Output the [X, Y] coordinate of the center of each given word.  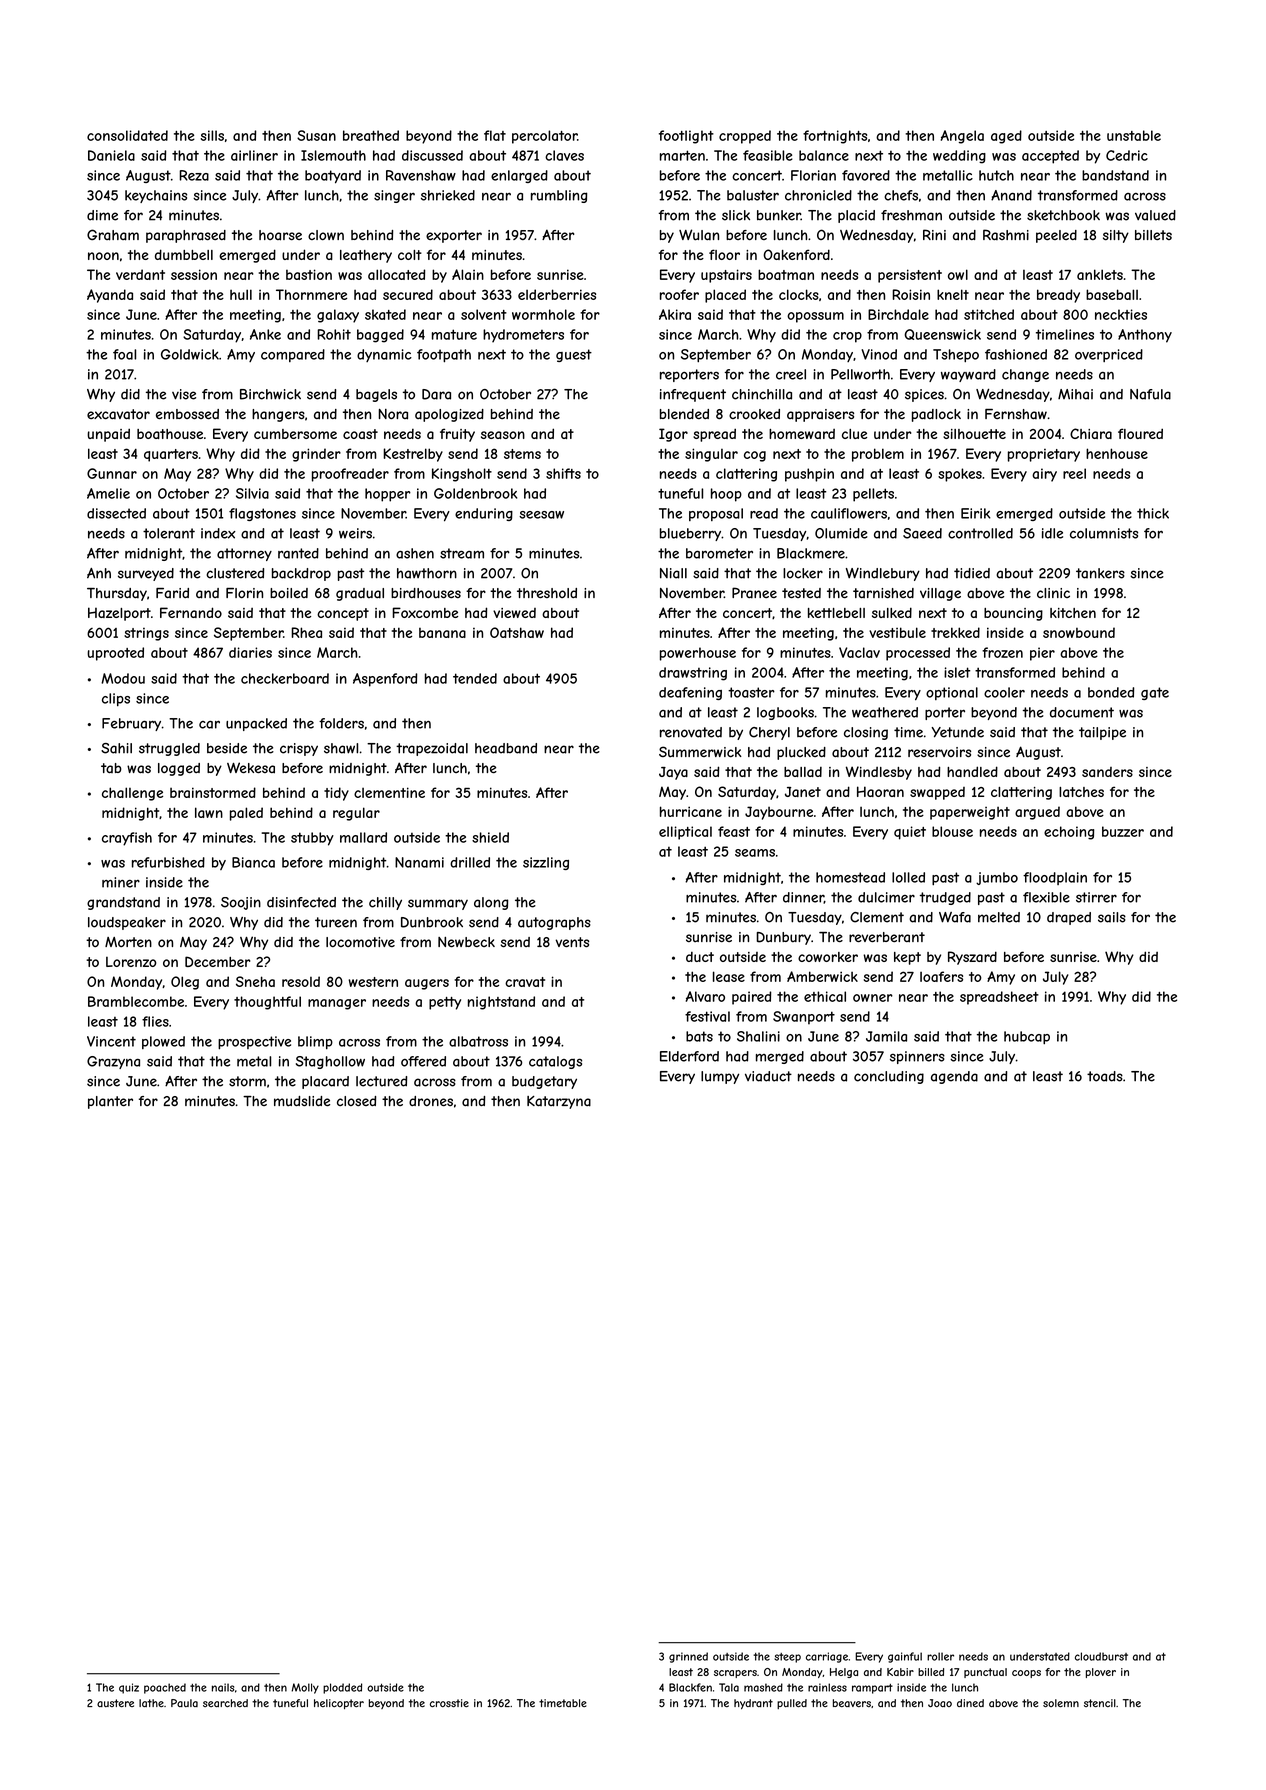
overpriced [1109, 355]
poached [165, 1688]
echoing [1069, 833]
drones [431, 1101]
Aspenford [385, 680]
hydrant [753, 1704]
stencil [1100, 1703]
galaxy [338, 316]
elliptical [685, 833]
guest [574, 355]
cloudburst [1101, 1656]
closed [356, 1101]
